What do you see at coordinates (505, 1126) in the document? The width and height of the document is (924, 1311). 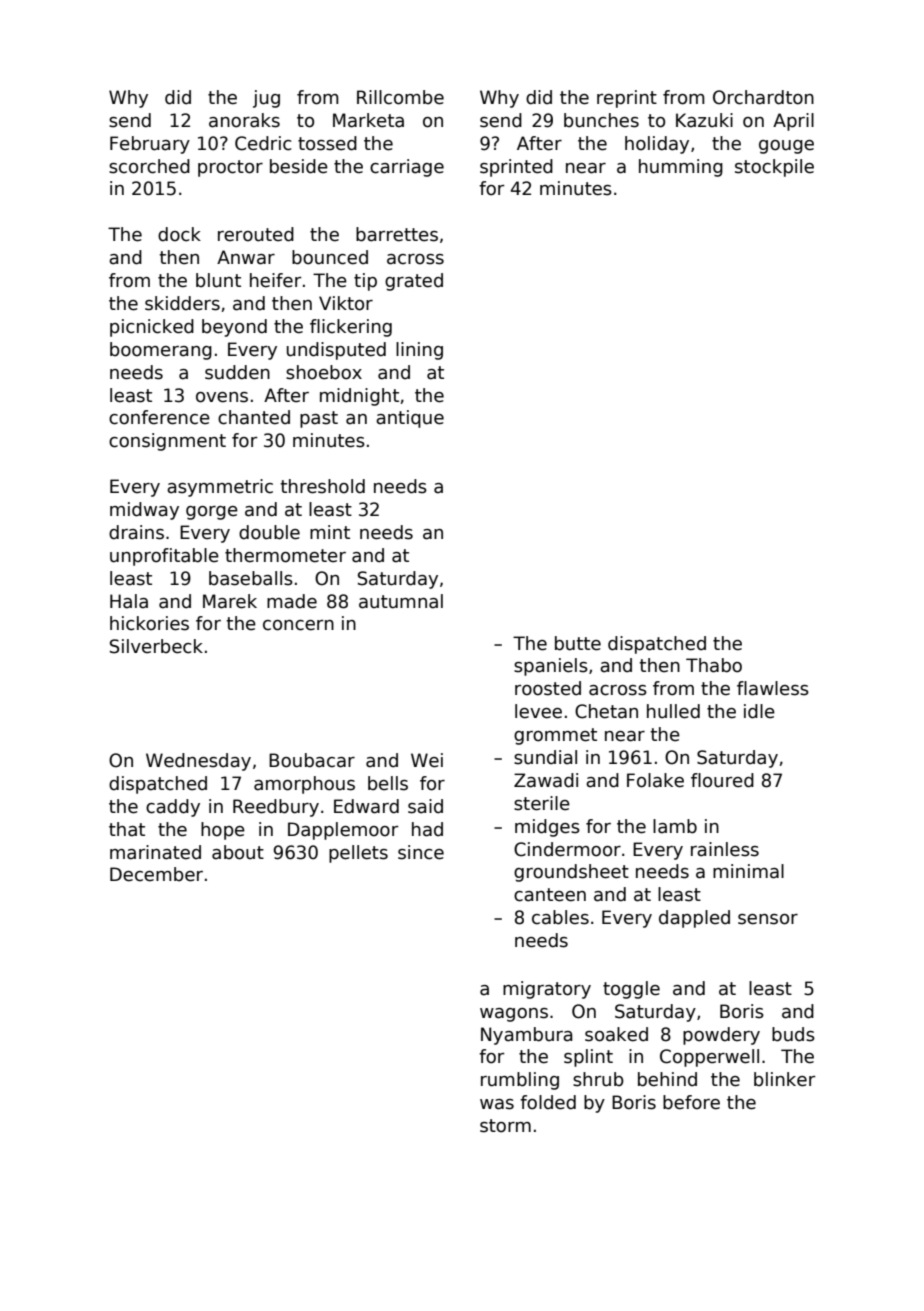 I see `storm` at bounding box center [505, 1126].
